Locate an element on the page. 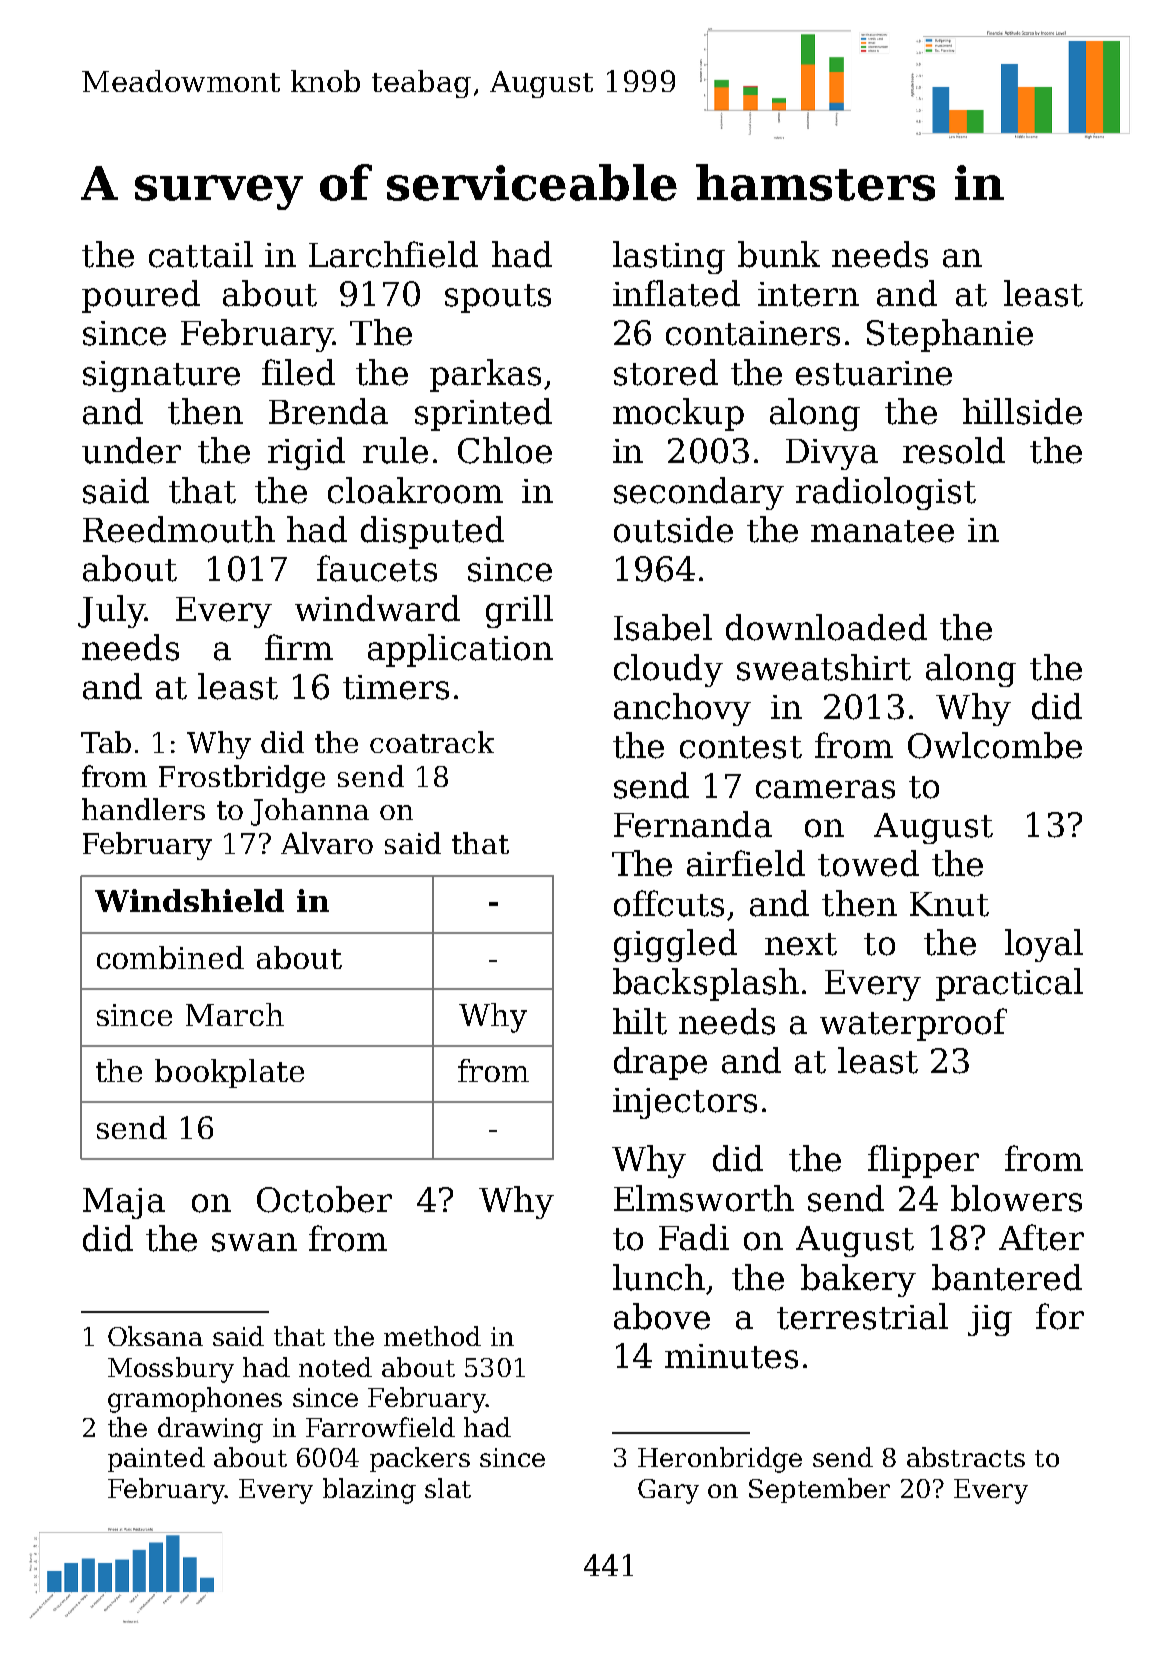 The image size is (1165, 1654). slat is located at coordinates (448, 1488).
